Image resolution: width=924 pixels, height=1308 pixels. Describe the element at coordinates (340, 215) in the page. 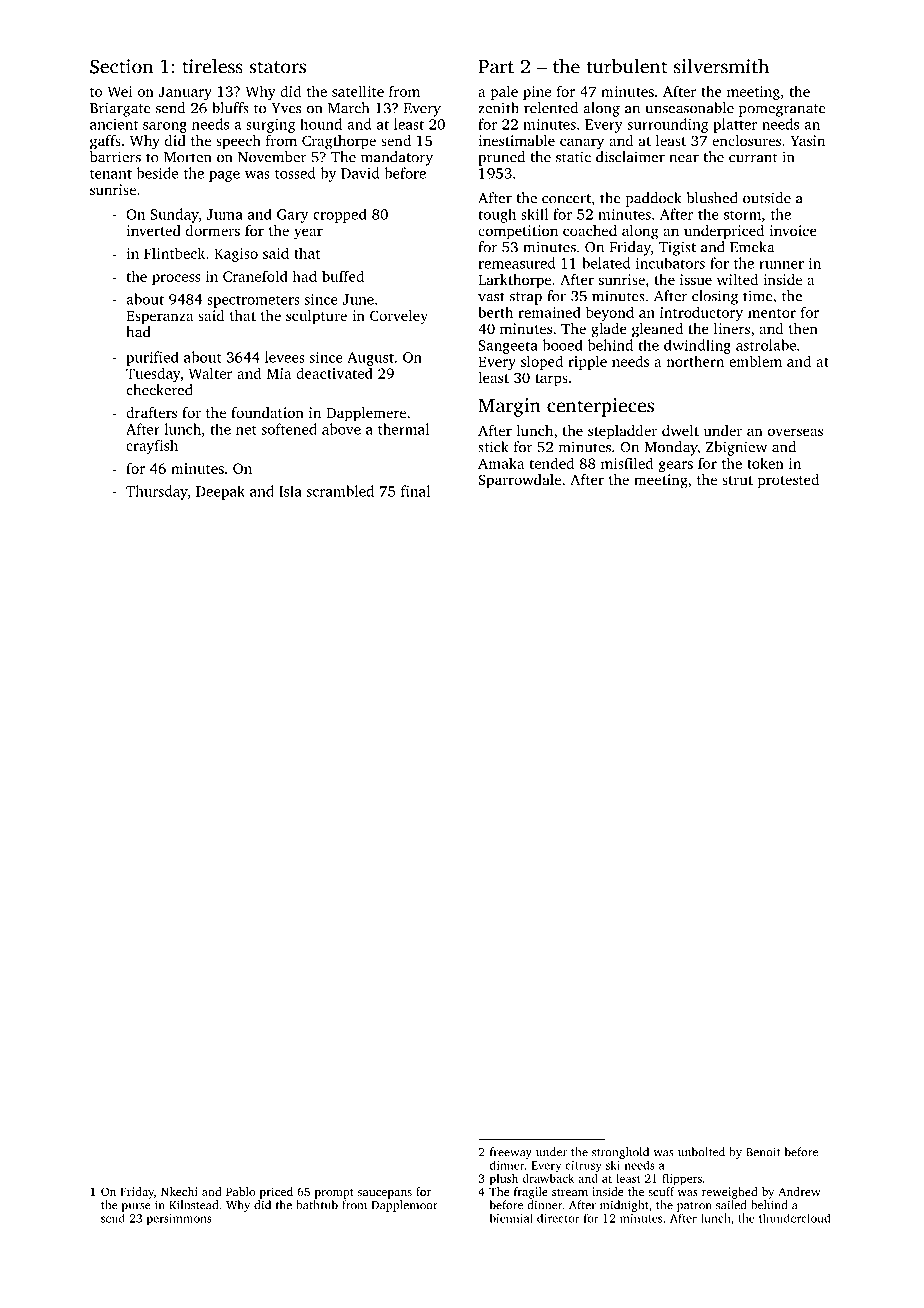

I see `cropped` at that location.
